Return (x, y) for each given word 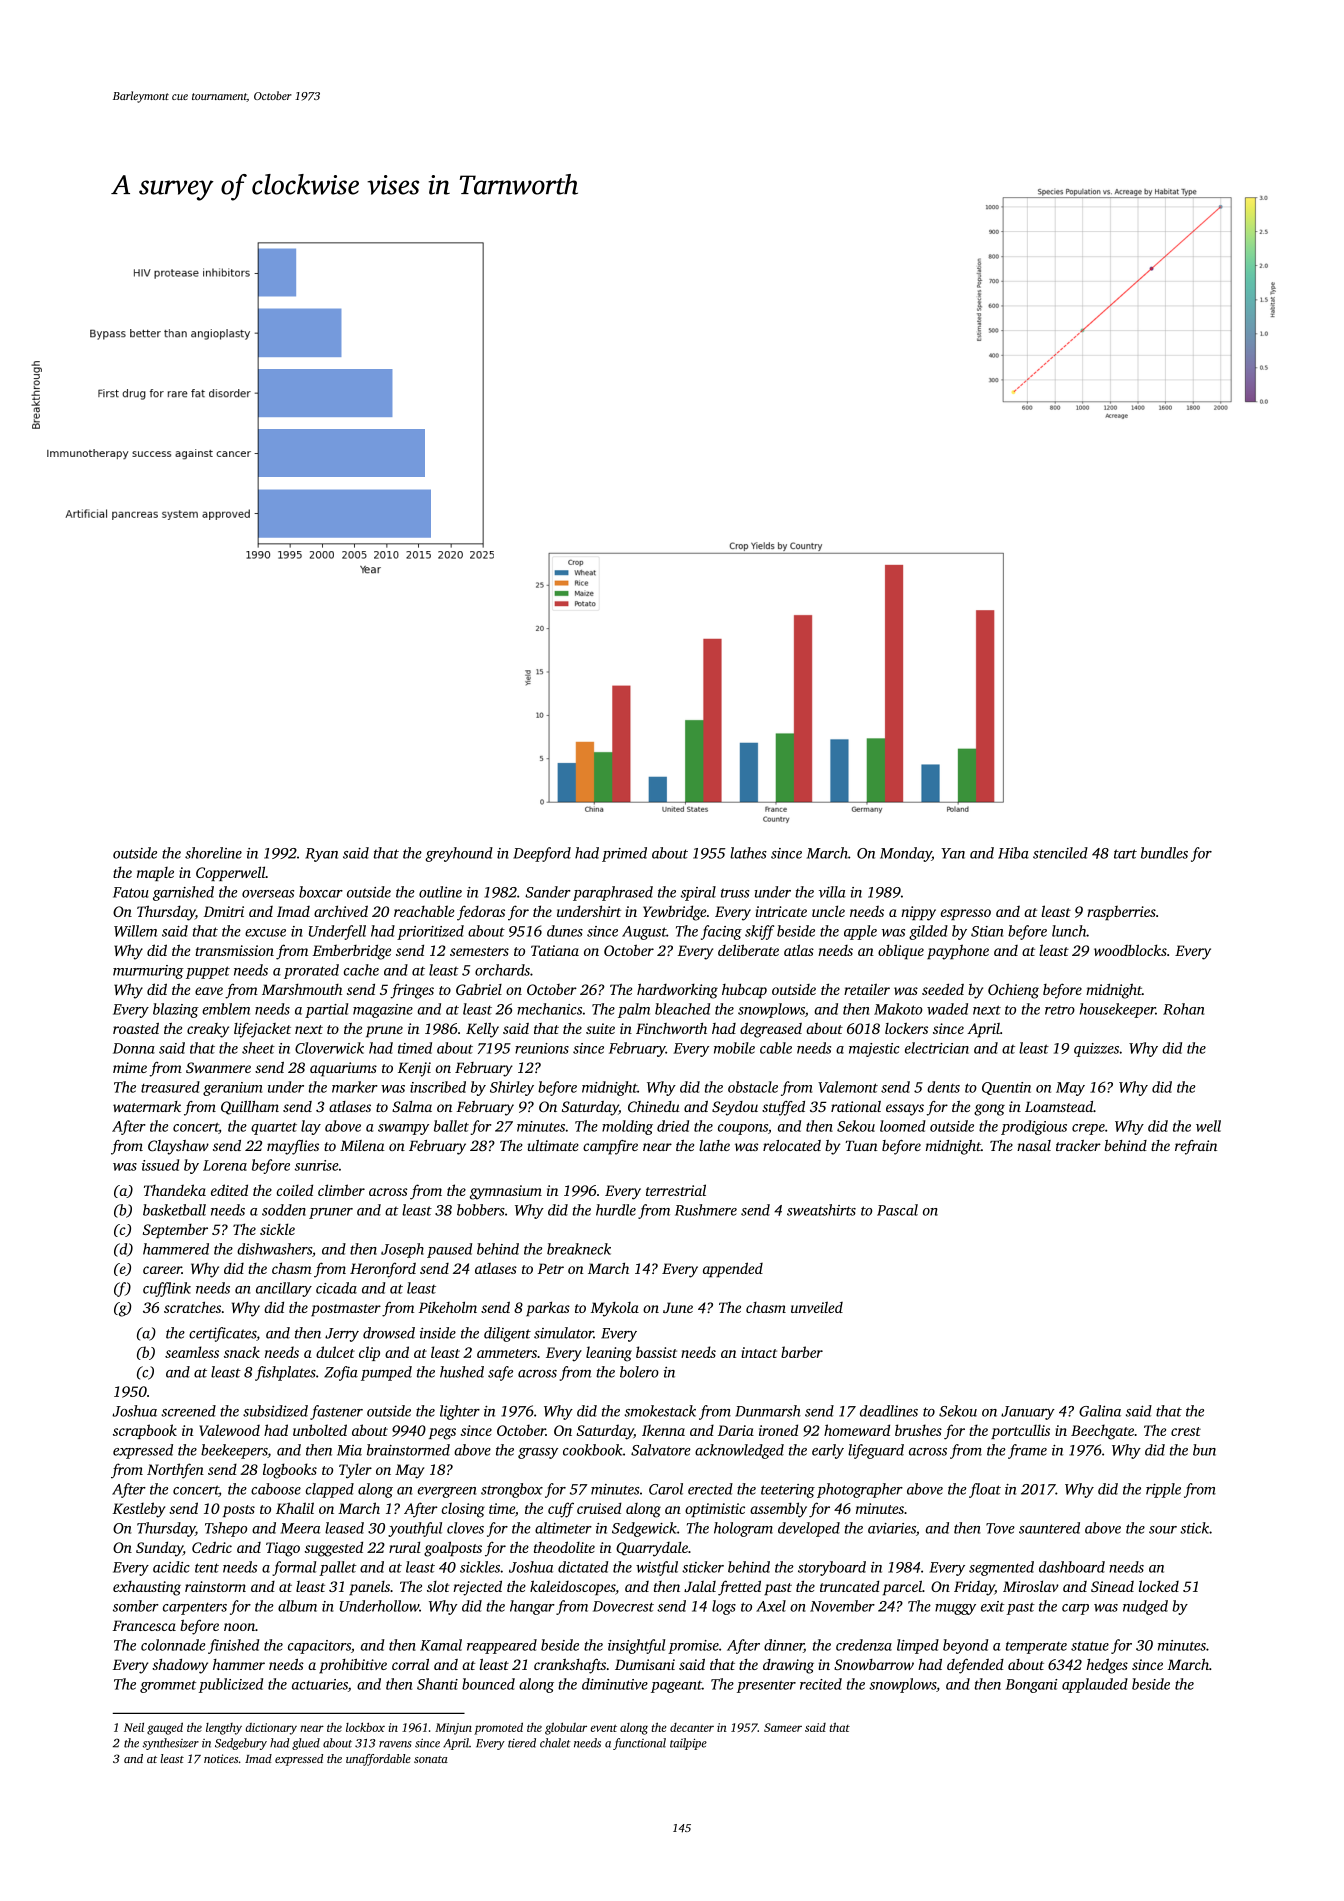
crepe (1088, 1129)
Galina (1100, 1411)
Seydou (735, 1108)
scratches (192, 1307)
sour (1163, 1530)
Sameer (783, 1727)
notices (221, 1758)
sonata (431, 1759)
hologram (743, 1529)
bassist (656, 1352)
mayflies (293, 1147)
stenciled (1060, 853)
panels (369, 1588)
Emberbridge (351, 952)
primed (624, 854)
